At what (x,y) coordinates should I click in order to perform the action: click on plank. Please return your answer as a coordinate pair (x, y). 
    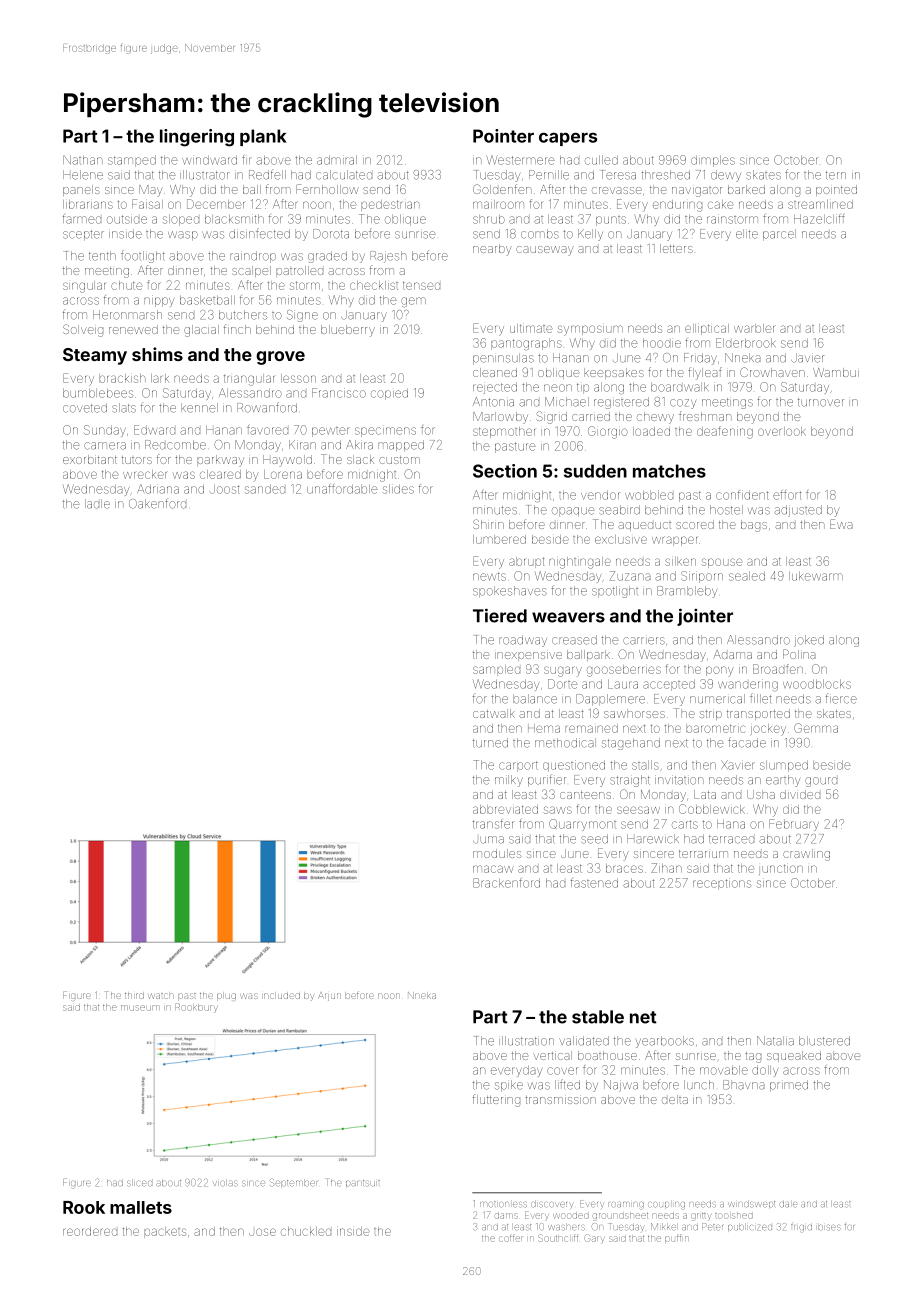
    Looking at the image, I should click on (263, 137).
